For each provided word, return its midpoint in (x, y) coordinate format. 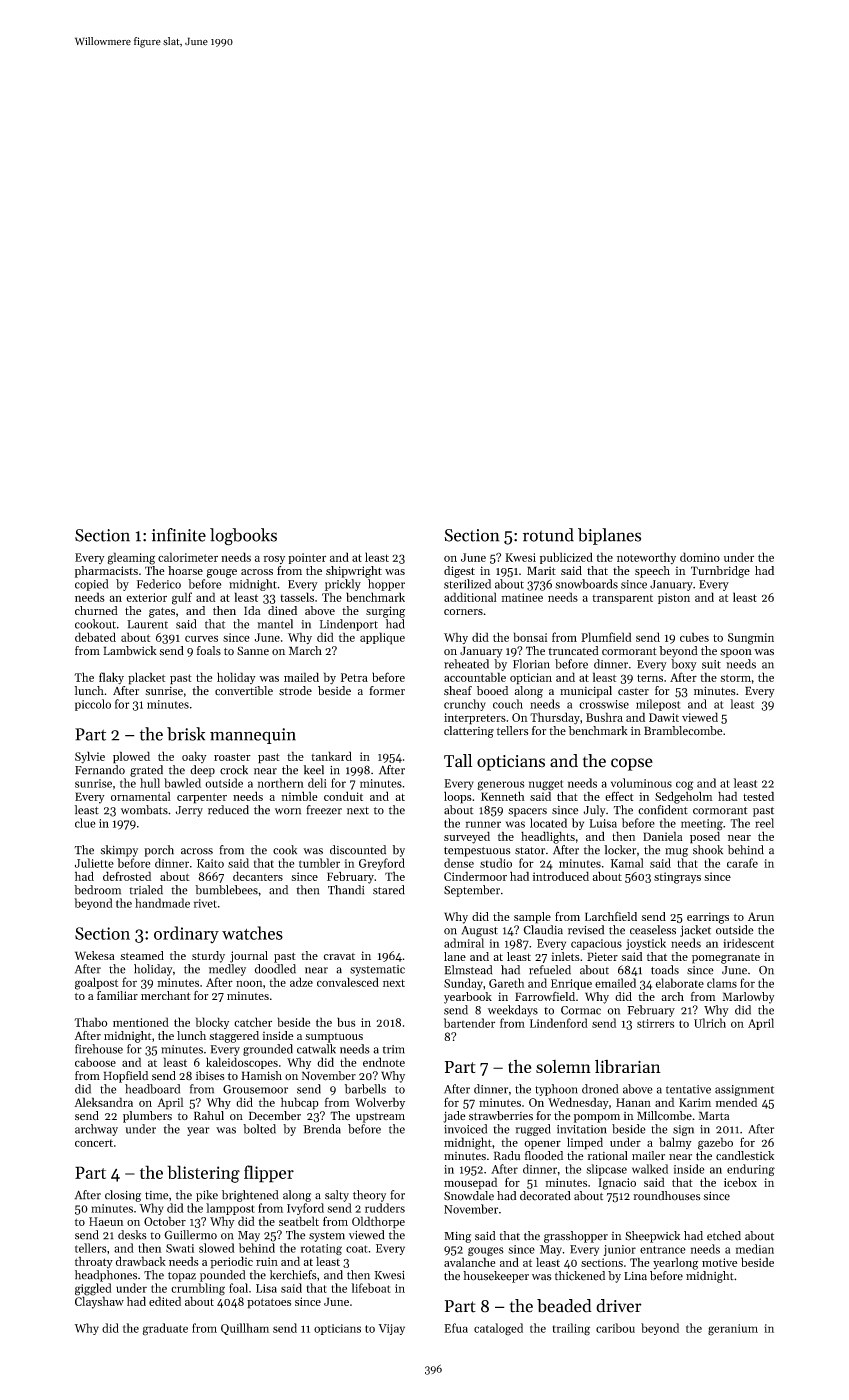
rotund (548, 535)
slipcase (606, 1170)
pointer (307, 558)
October (165, 1221)
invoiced (465, 1129)
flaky (111, 678)
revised (586, 930)
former (387, 691)
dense (459, 863)
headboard (152, 1089)
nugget (546, 785)
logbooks (243, 537)
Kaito (210, 863)
